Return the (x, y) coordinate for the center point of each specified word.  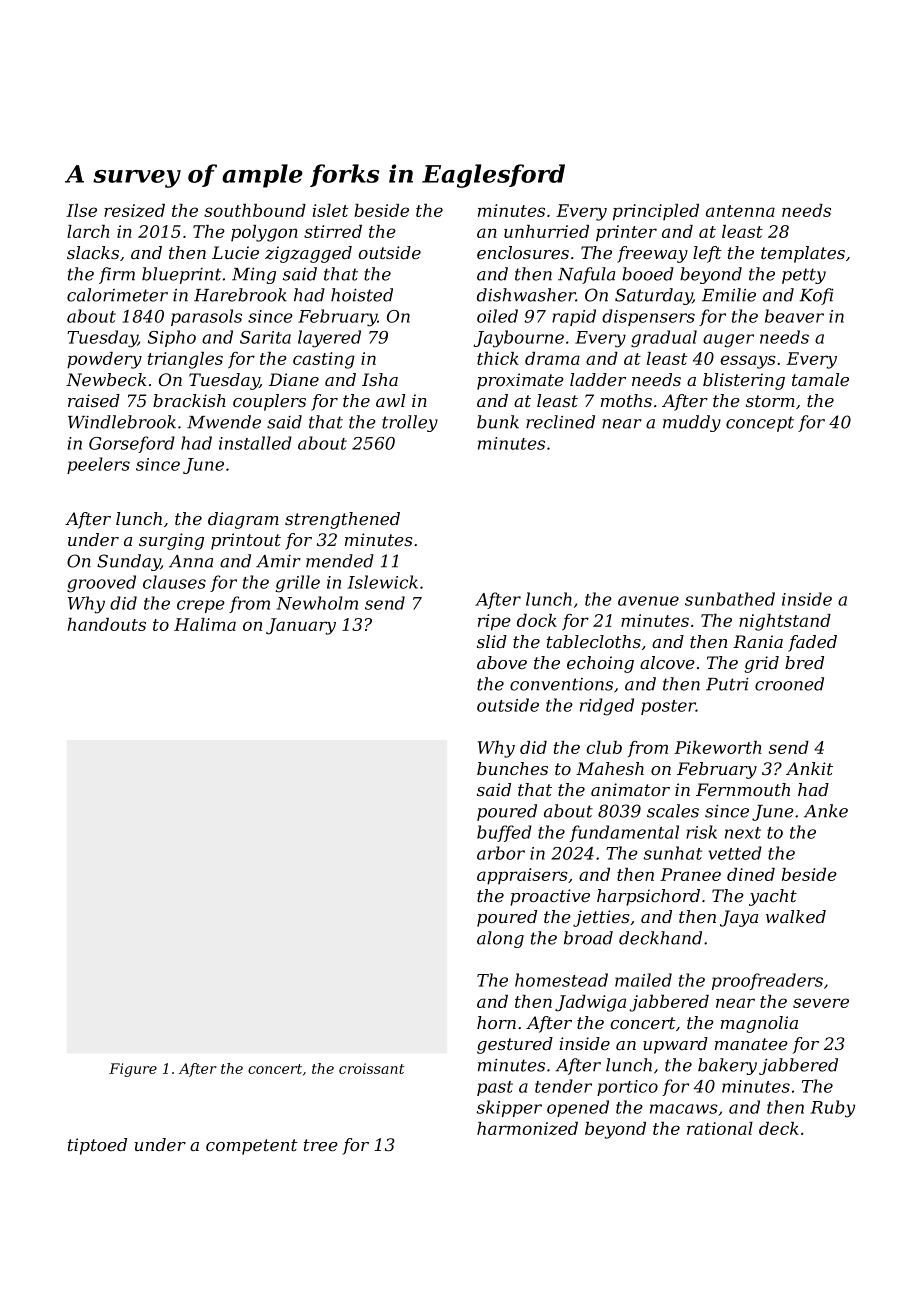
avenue (648, 601)
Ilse (81, 210)
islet (330, 210)
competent (252, 1147)
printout (246, 541)
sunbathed (730, 599)
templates (803, 254)
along (500, 939)
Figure (133, 1070)
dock (537, 620)
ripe (494, 622)
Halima (205, 624)
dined (751, 874)
